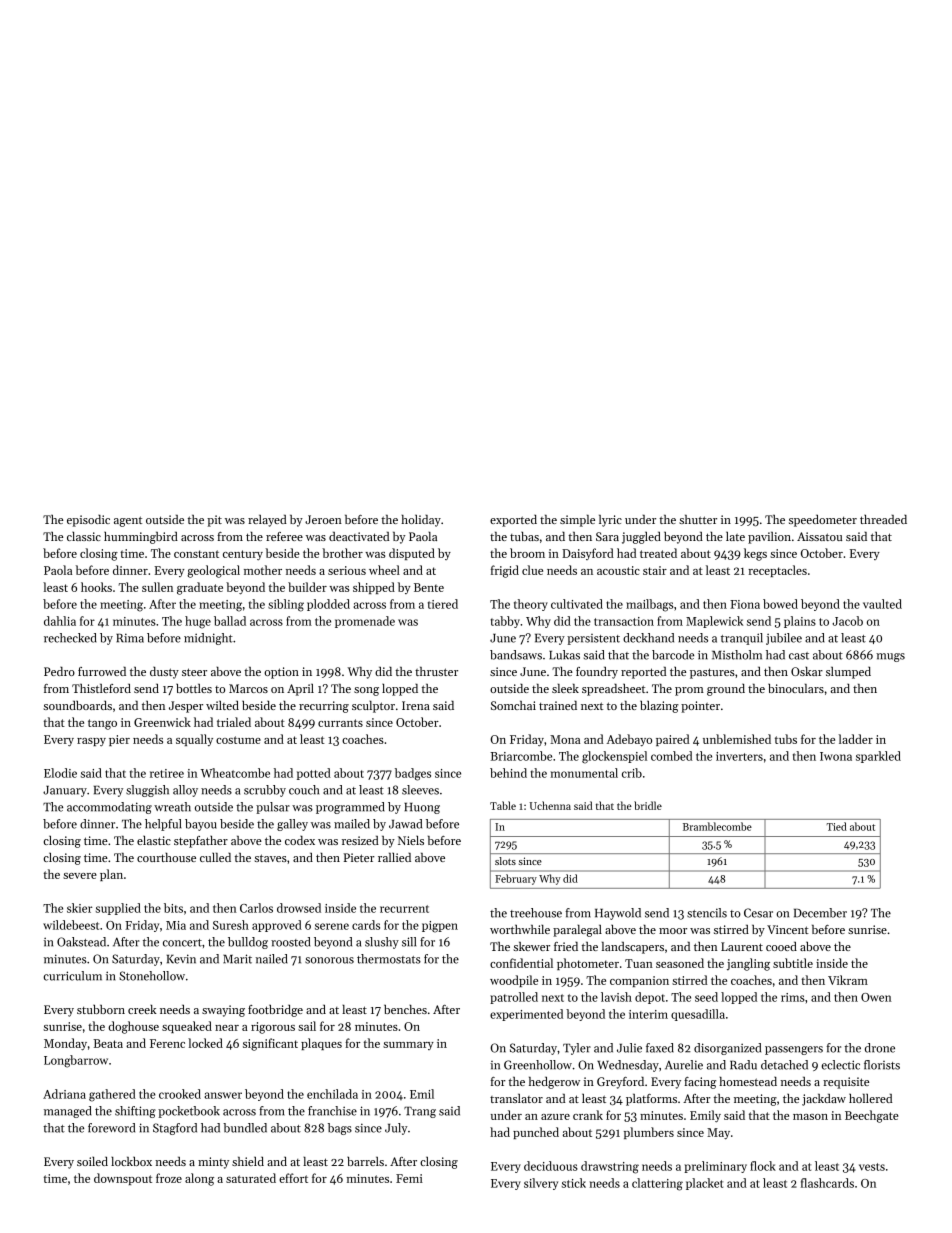 The image size is (952, 1233). What do you see at coordinates (848, 673) in the document?
I see `slumped` at bounding box center [848, 673].
